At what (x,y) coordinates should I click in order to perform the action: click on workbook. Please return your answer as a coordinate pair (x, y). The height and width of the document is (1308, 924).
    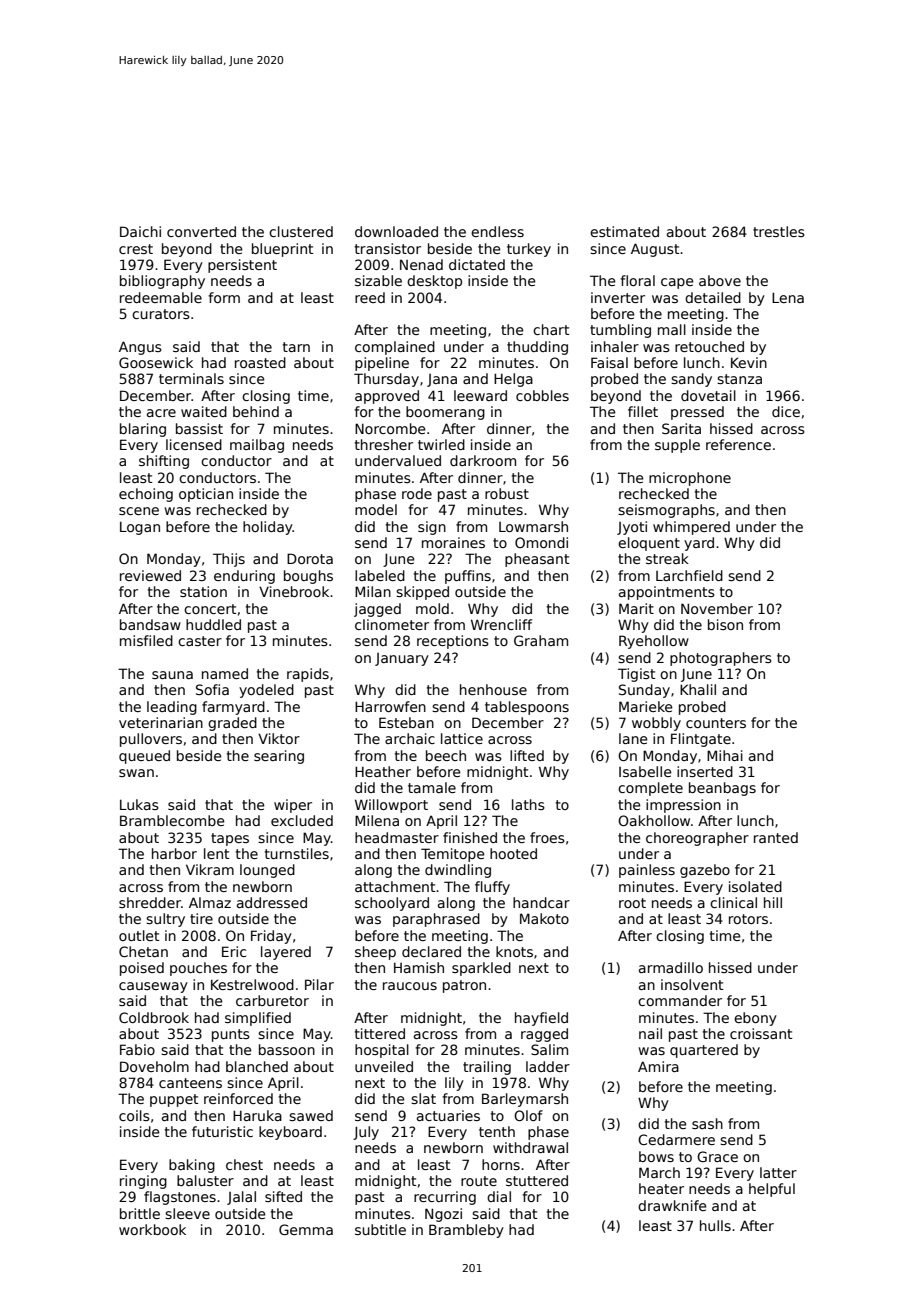
    Looking at the image, I should click on (152, 1229).
